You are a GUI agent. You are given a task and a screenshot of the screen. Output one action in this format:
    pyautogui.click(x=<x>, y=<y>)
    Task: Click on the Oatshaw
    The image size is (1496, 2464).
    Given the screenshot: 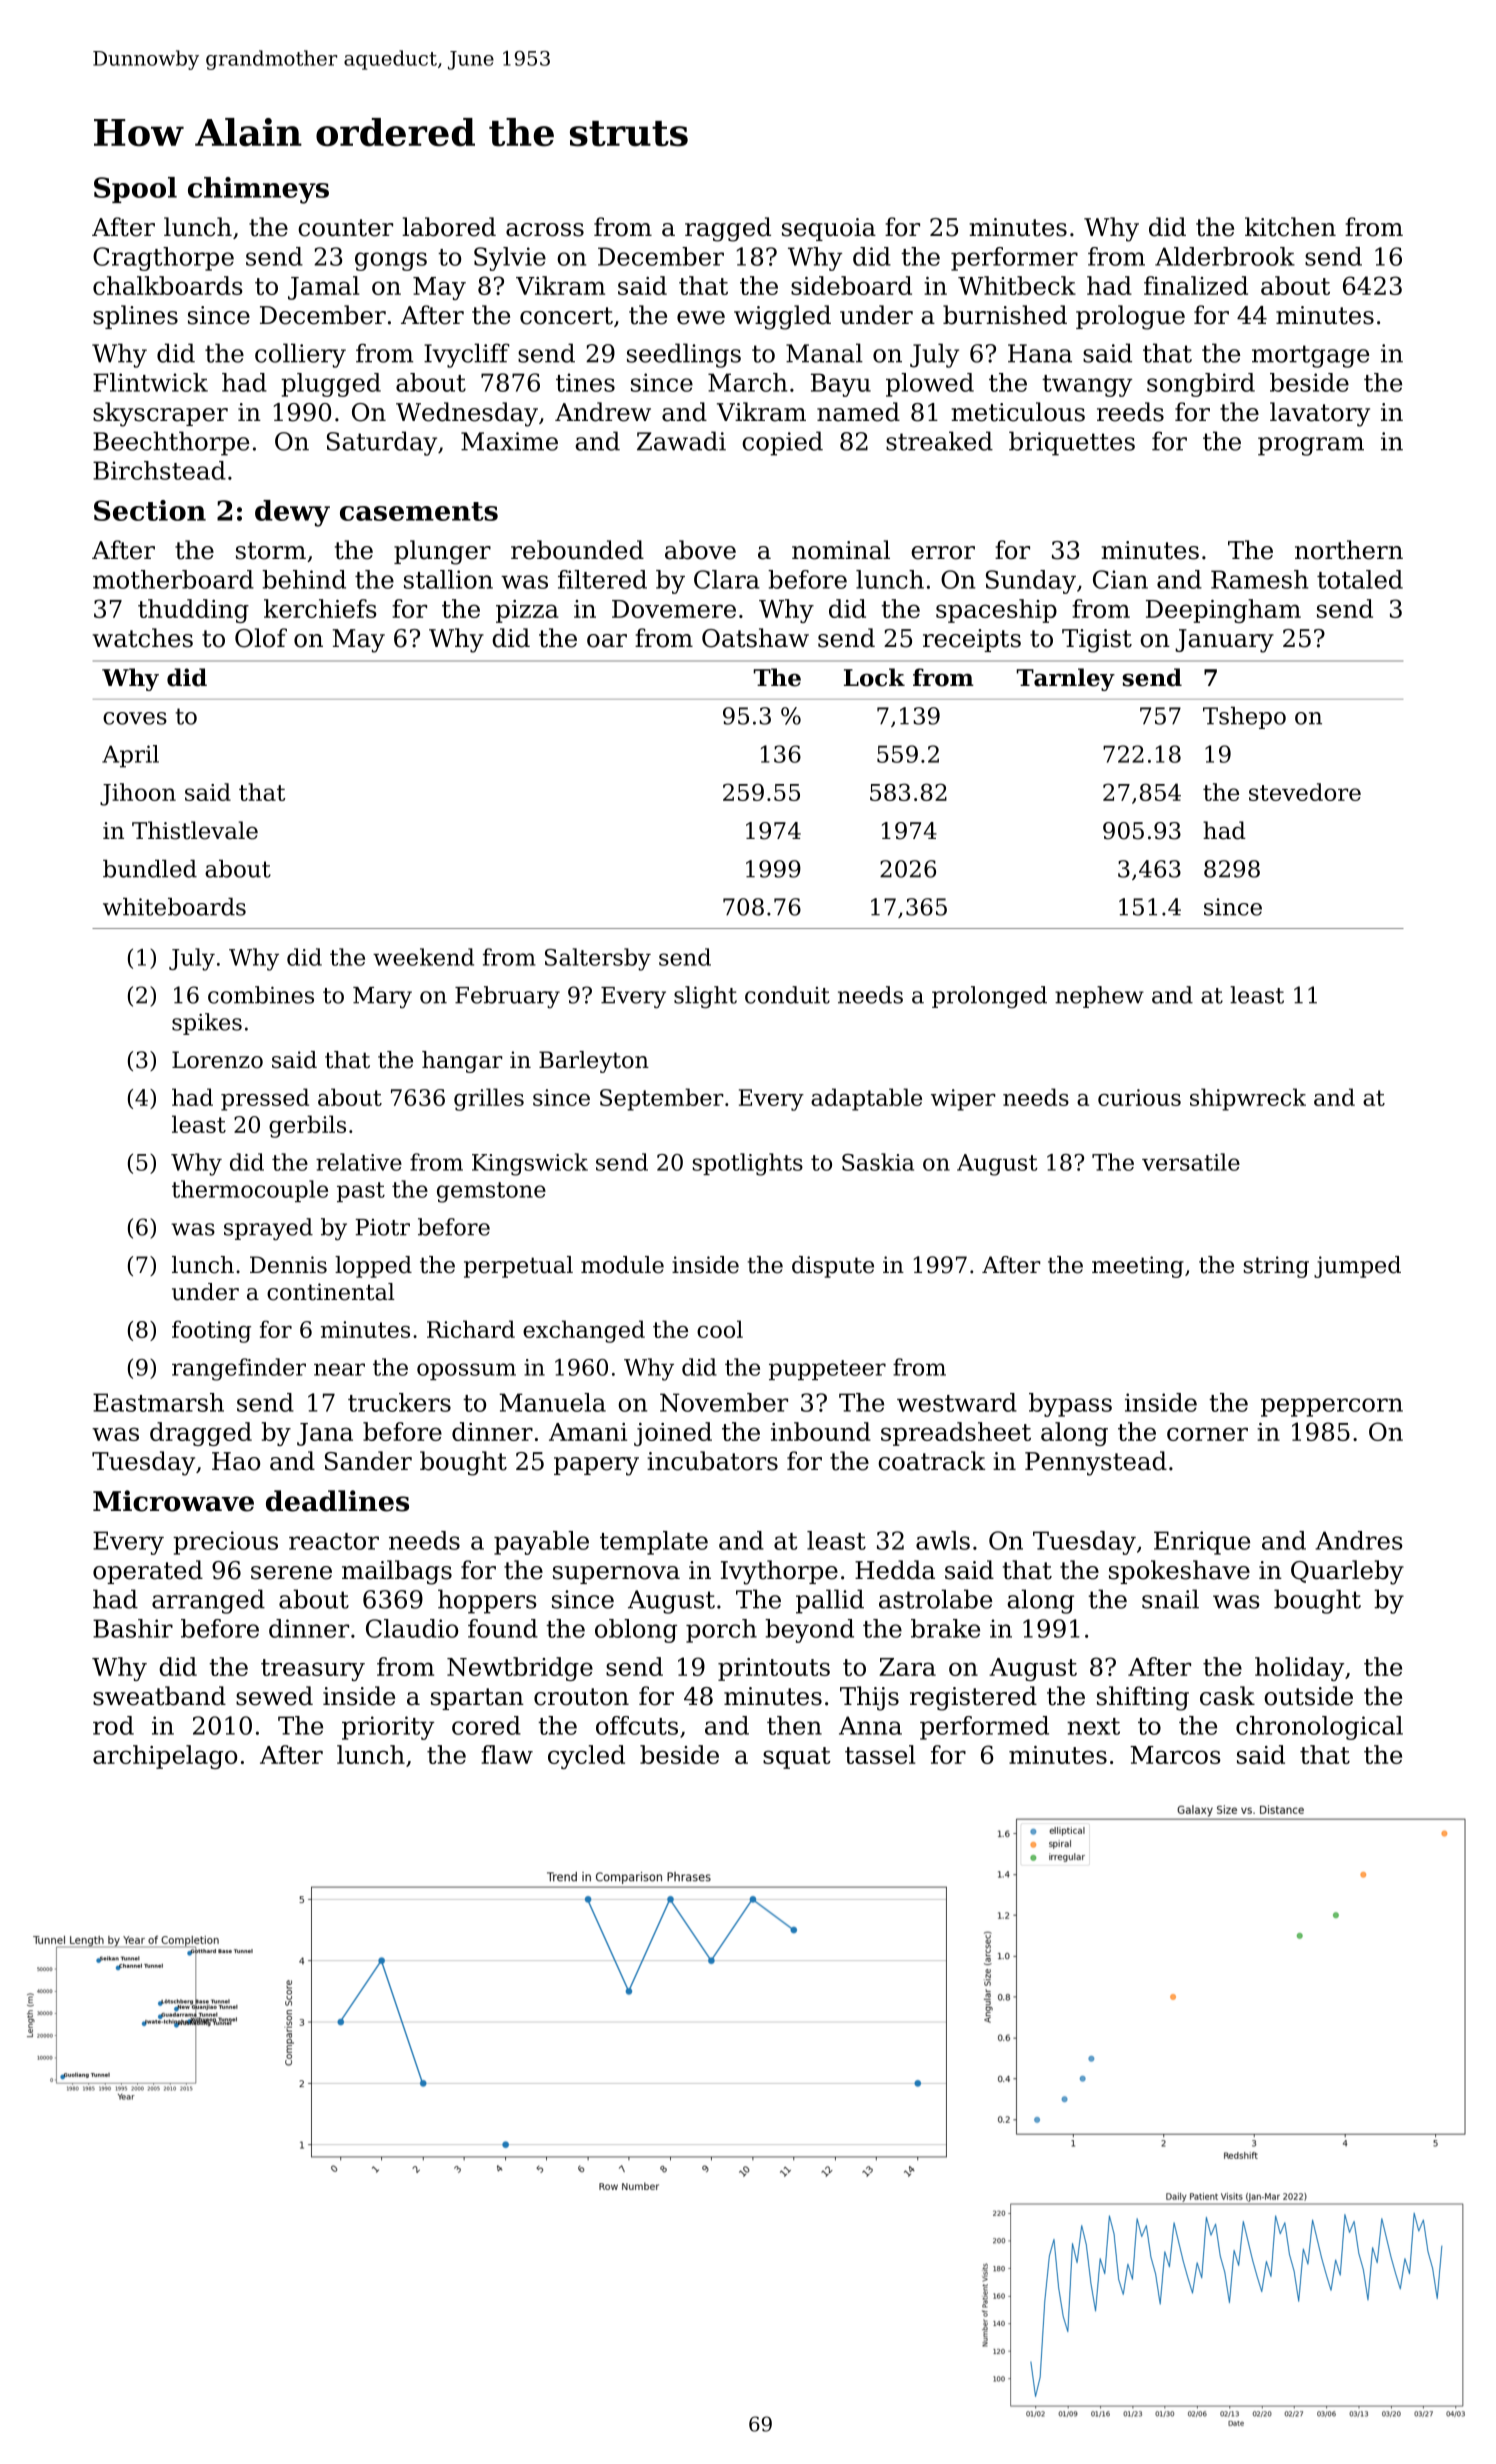 What is the action you would take?
    pyautogui.click(x=755, y=638)
